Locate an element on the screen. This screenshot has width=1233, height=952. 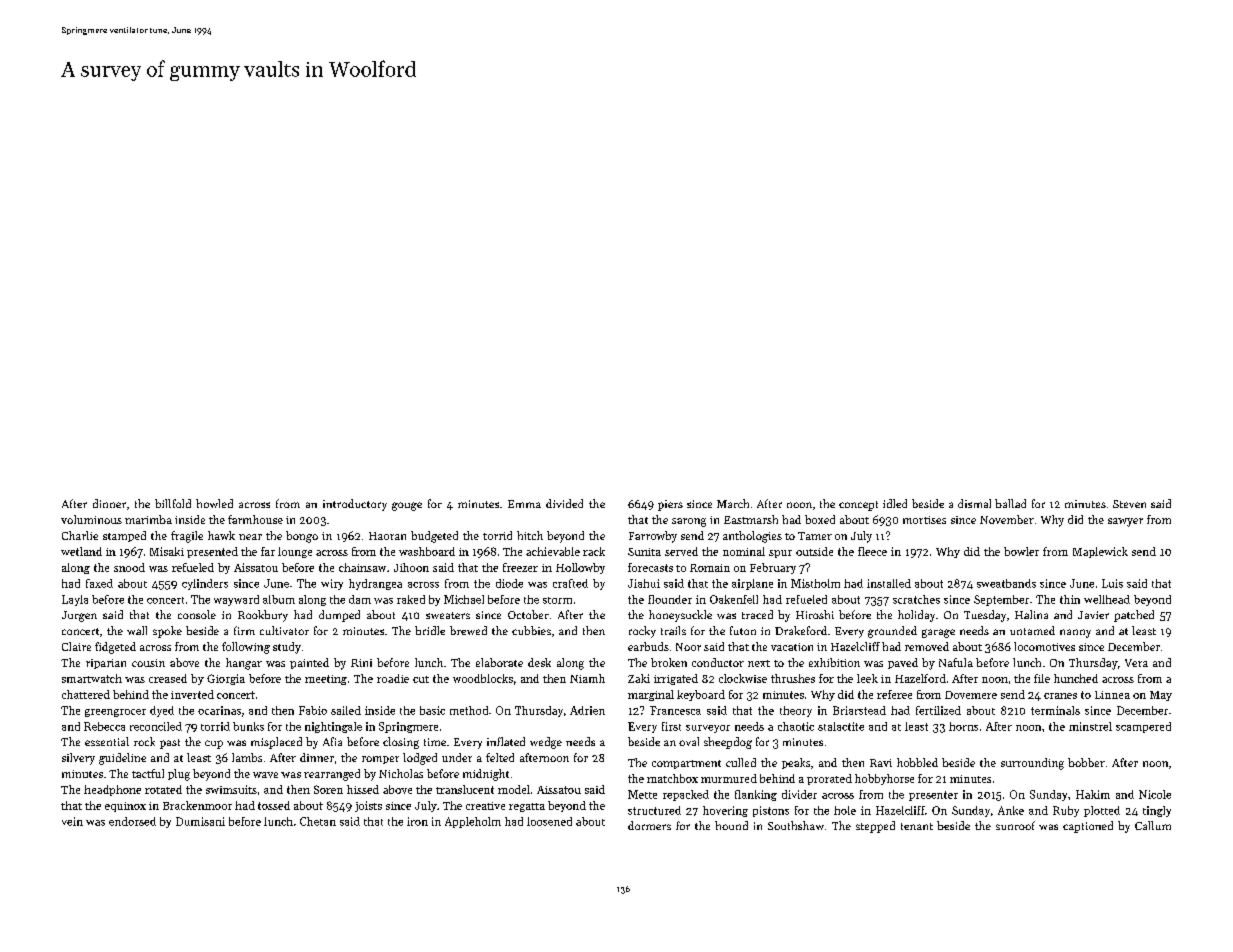
keyboard is located at coordinates (701, 695).
